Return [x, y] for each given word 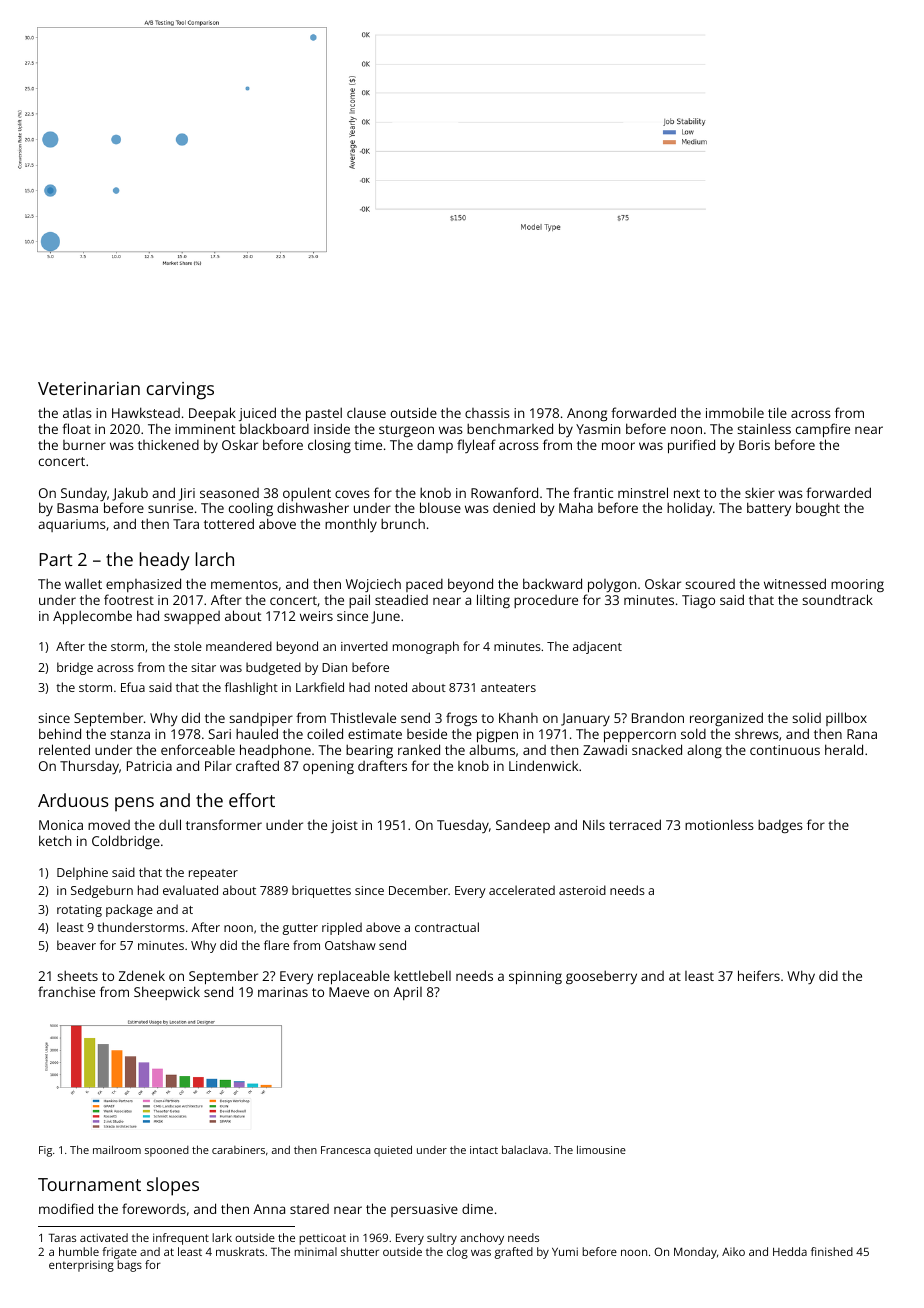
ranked [419, 749]
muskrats [240, 1251]
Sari [220, 734]
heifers [759, 975]
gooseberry [601, 977]
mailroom [117, 1149]
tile [777, 412]
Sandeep [523, 826]
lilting [493, 601]
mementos [244, 584]
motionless [719, 824]
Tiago [698, 601]
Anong [587, 414]
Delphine [82, 873]
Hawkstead [146, 412]
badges [780, 826]
